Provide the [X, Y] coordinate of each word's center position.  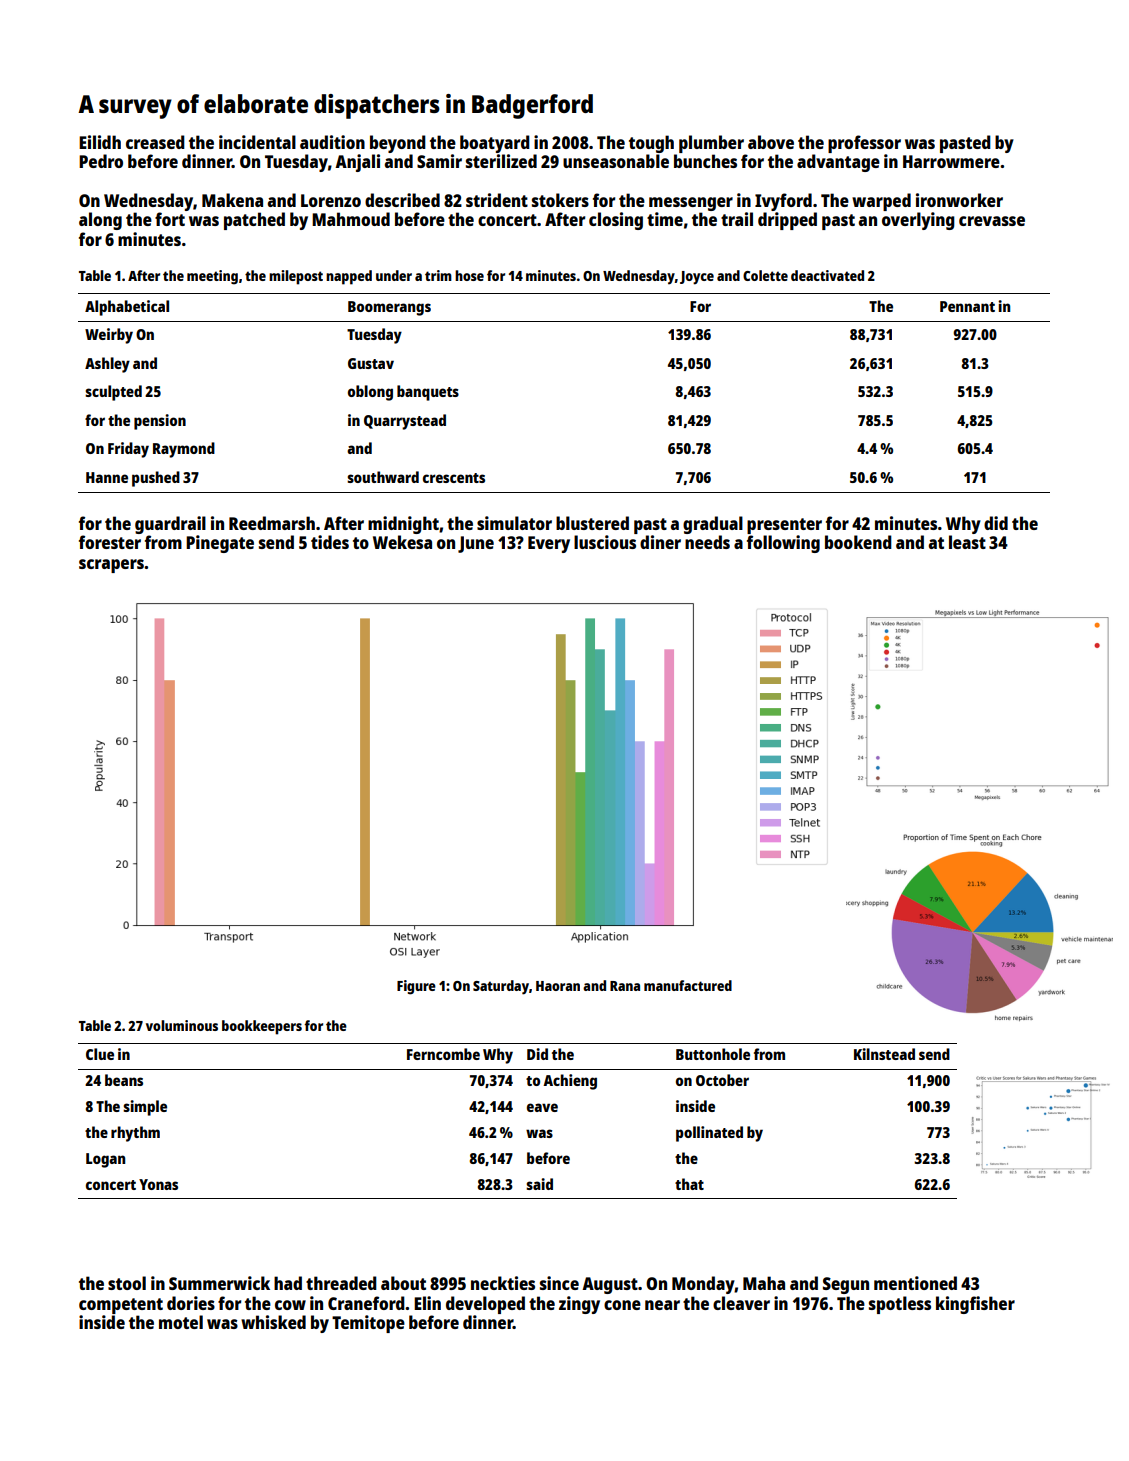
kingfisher [975, 1305]
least [967, 542]
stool [127, 1283]
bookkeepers [262, 1027]
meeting [212, 277]
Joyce [697, 278]
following [783, 544]
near [662, 1305]
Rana [625, 986]
